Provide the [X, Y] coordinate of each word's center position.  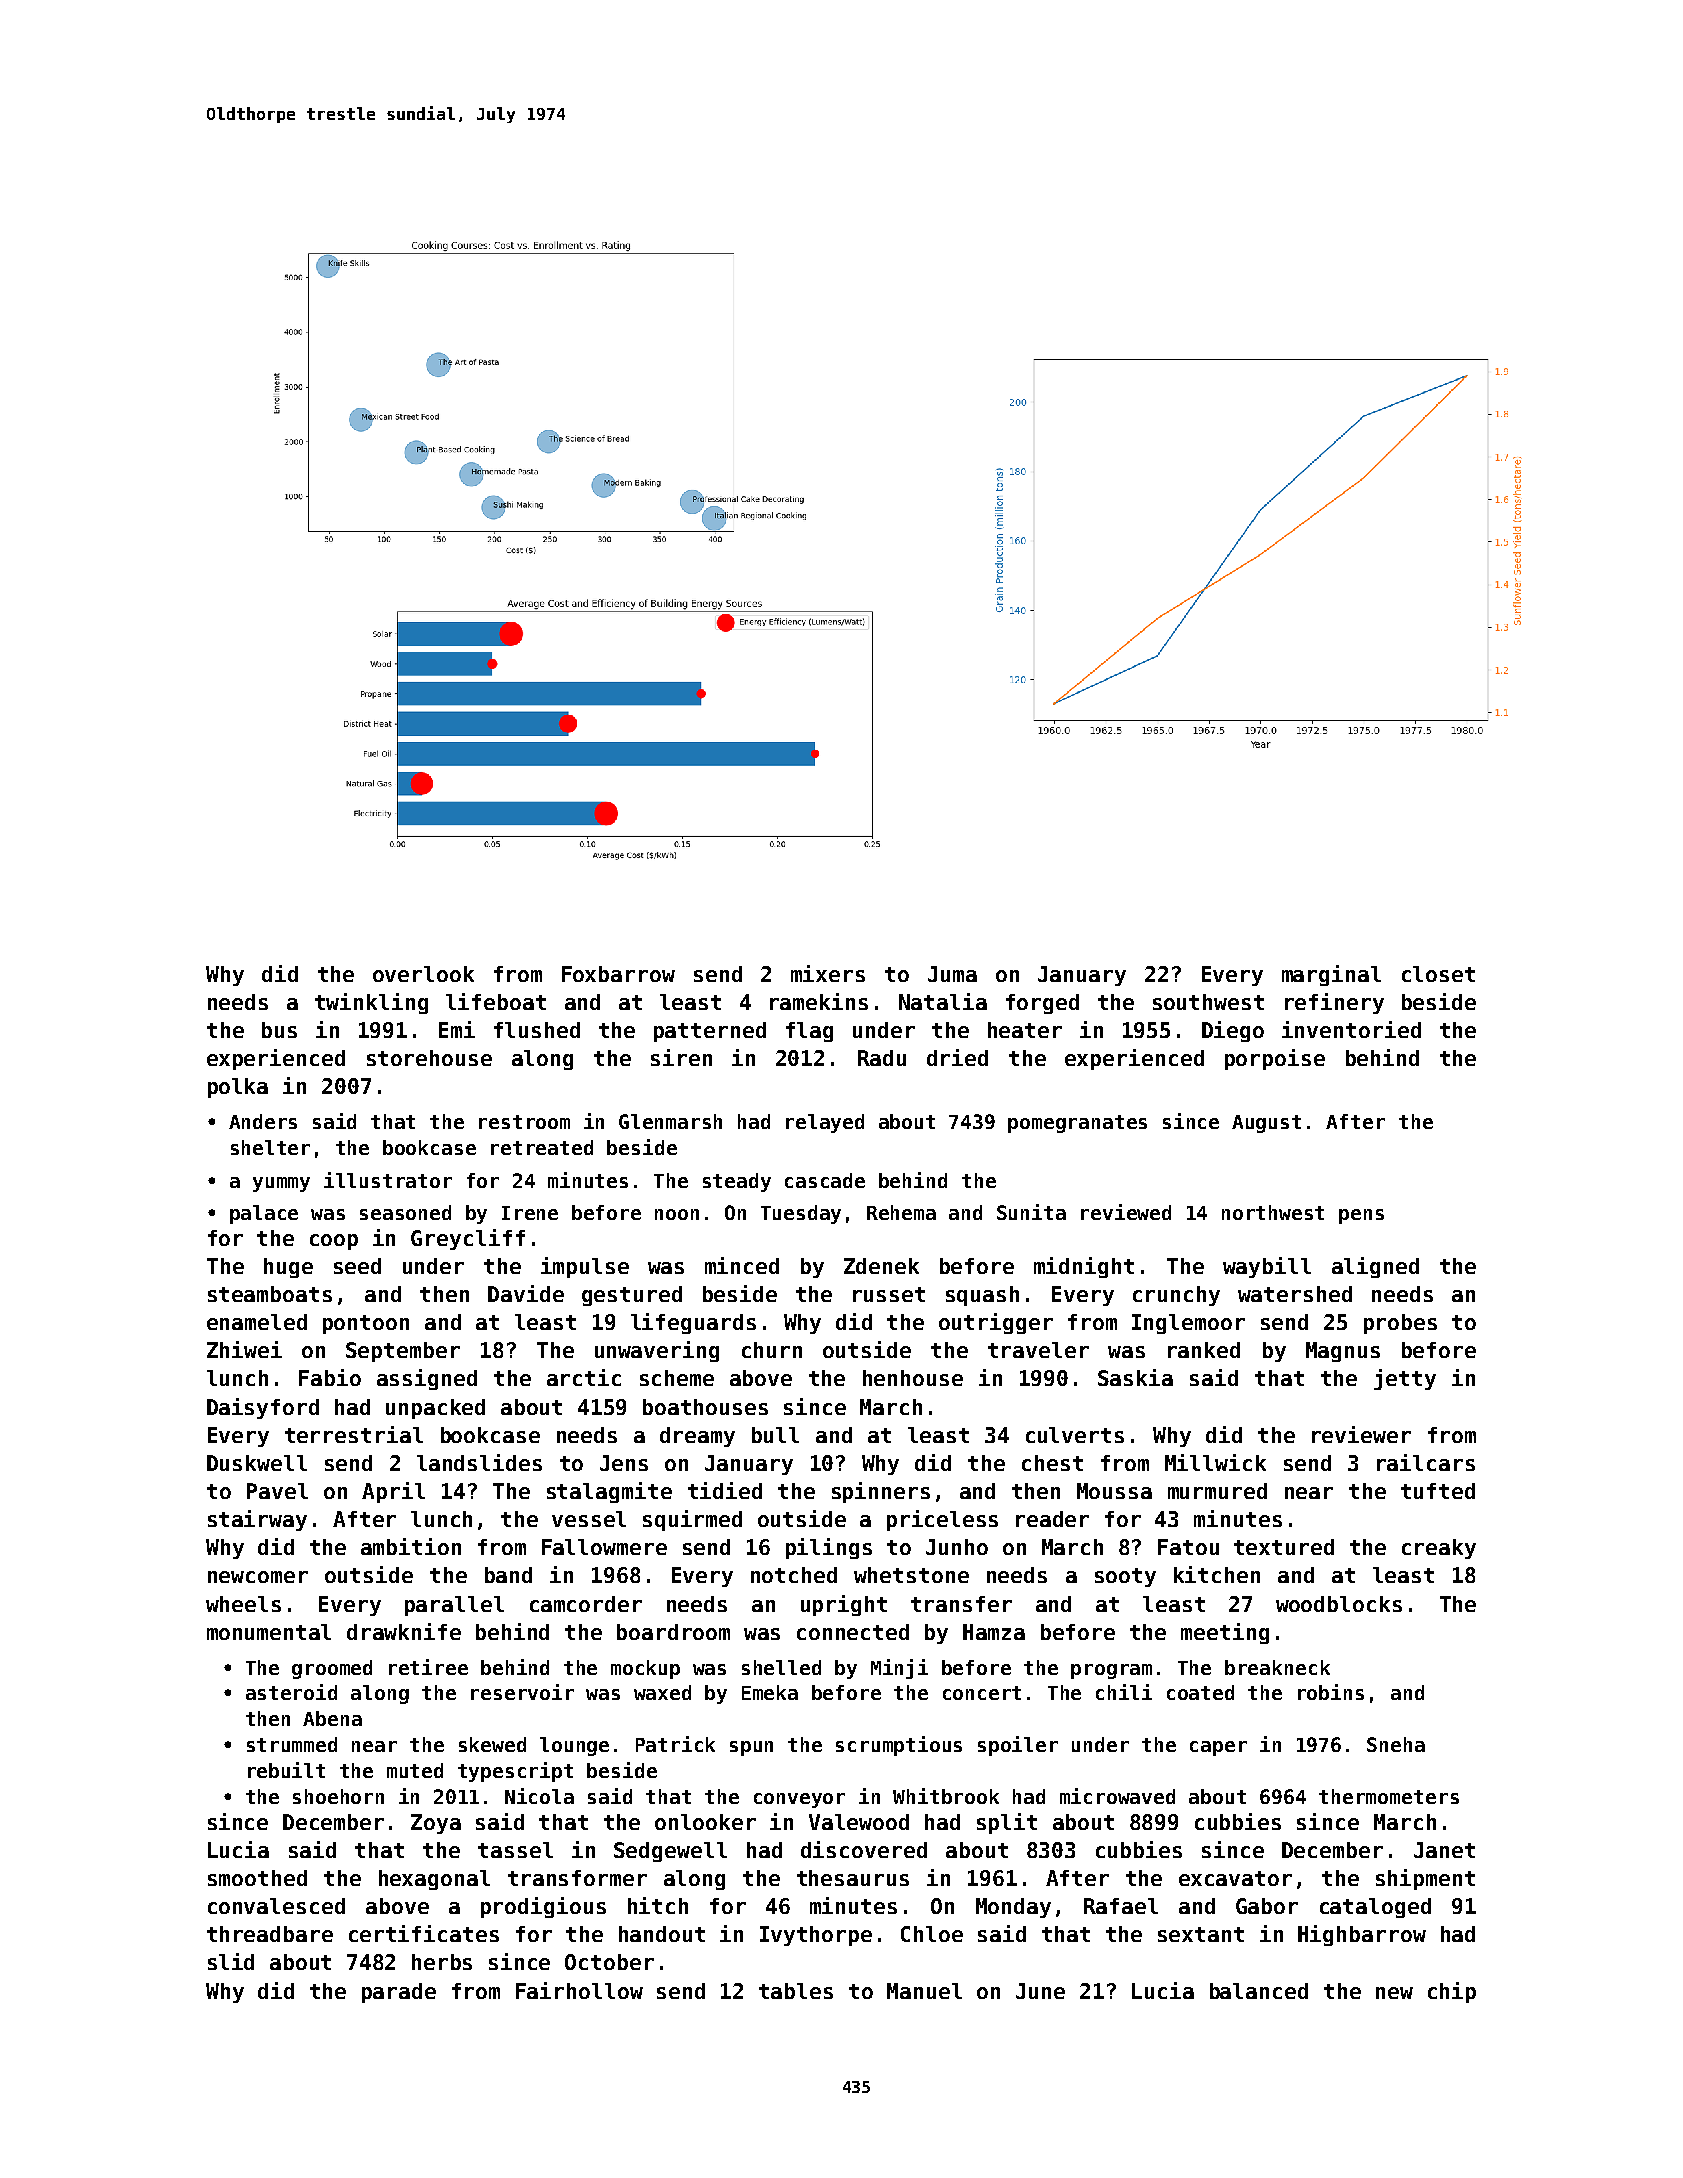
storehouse [429, 1058]
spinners [881, 1492]
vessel [589, 1519]
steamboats [270, 1294]
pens [1361, 1216]
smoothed [257, 1878]
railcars [1426, 1462]
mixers [828, 973]
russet [889, 1294]
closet [1438, 974]
